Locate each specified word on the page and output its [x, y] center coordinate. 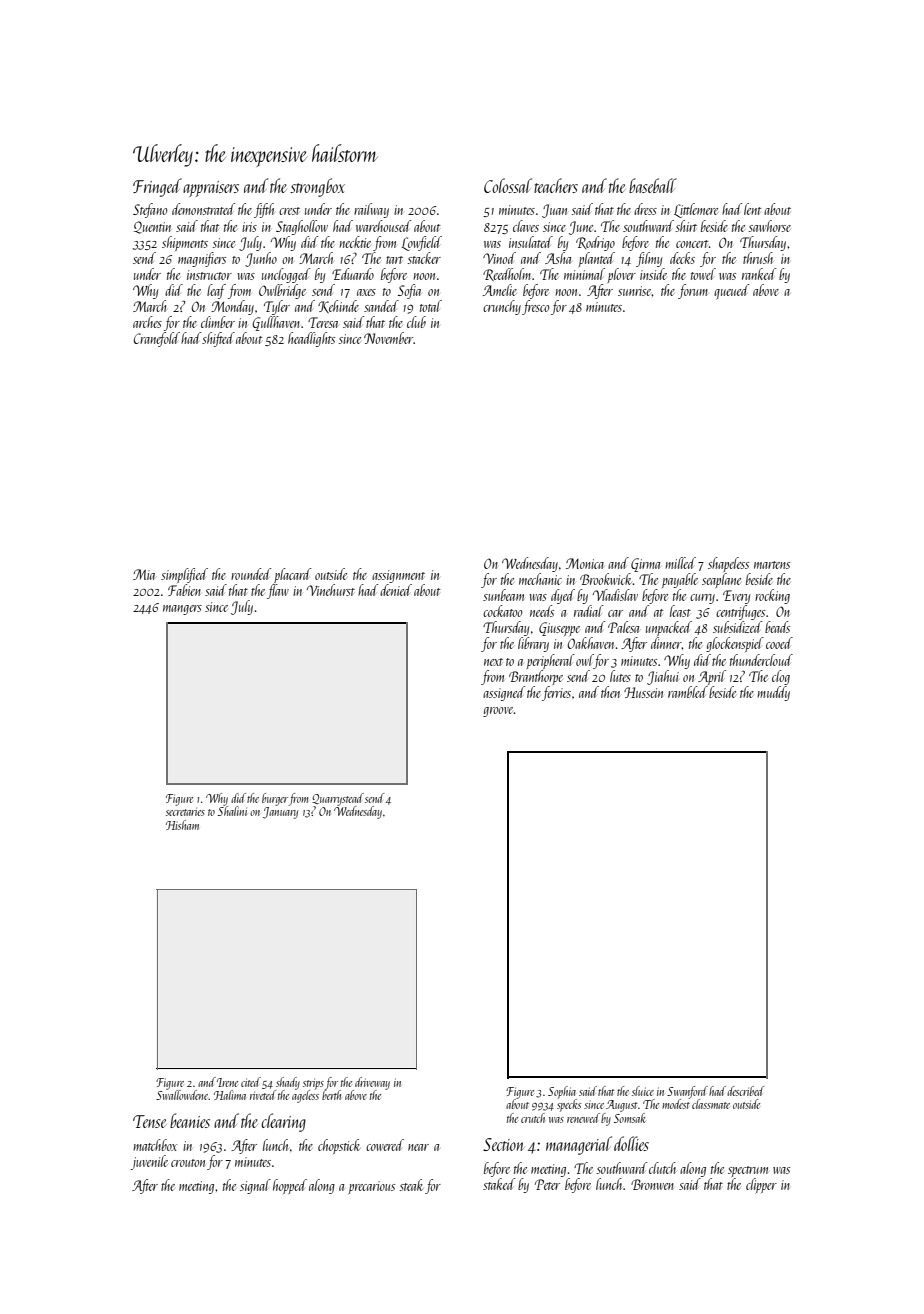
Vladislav [615, 595]
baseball [653, 185]
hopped [290, 1186]
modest [676, 1104]
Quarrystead [338, 799]
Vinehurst [331, 590]
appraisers [211, 189]
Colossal [508, 185]
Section [503, 1144]
